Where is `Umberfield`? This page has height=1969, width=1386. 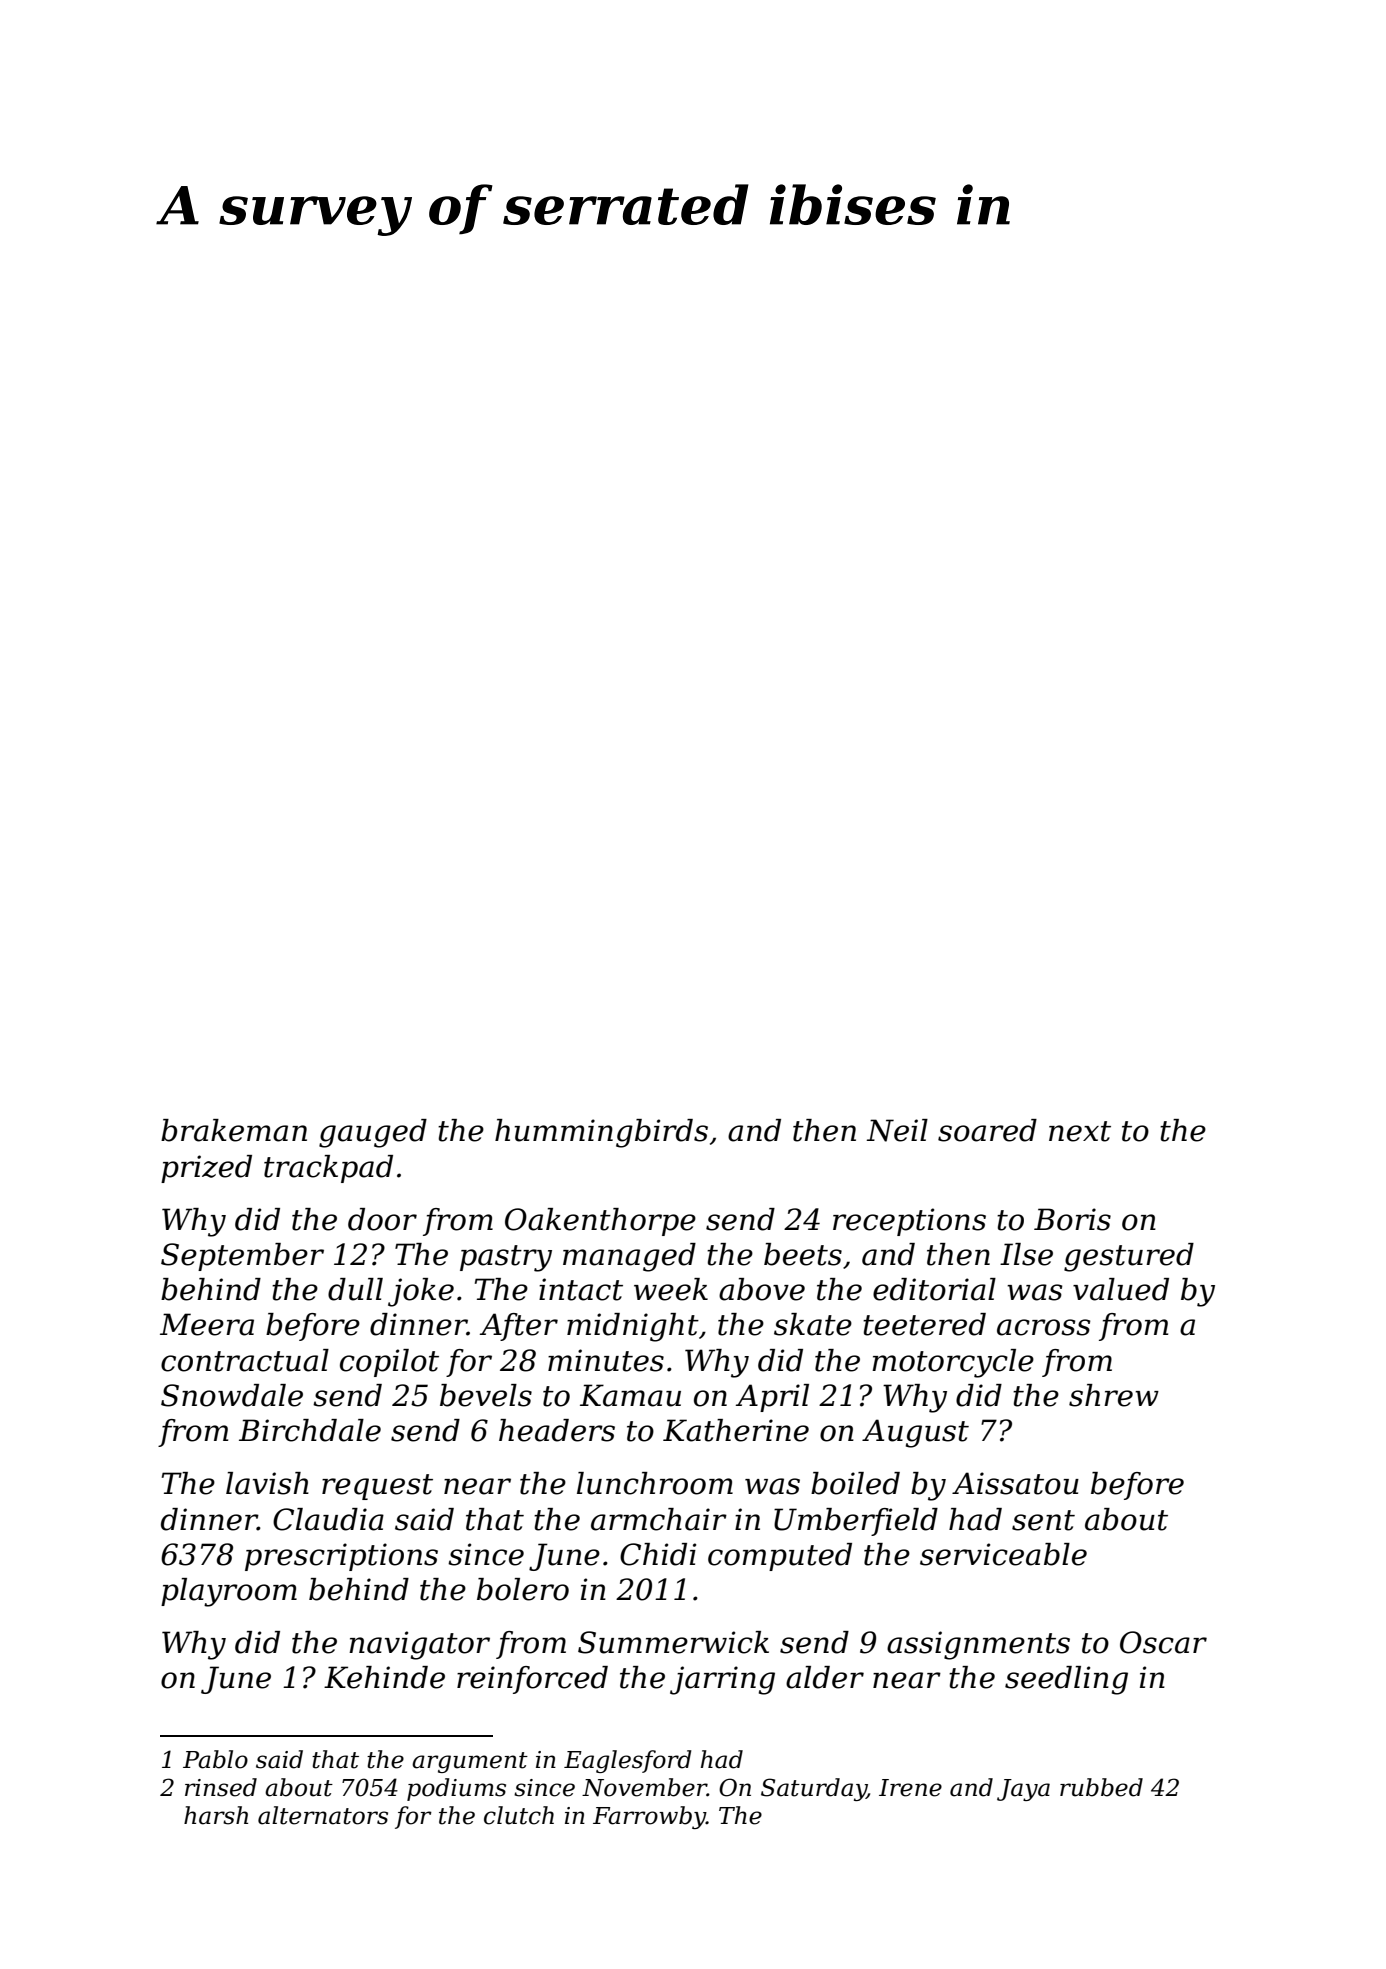 Umberfield is located at coordinates (856, 1522).
